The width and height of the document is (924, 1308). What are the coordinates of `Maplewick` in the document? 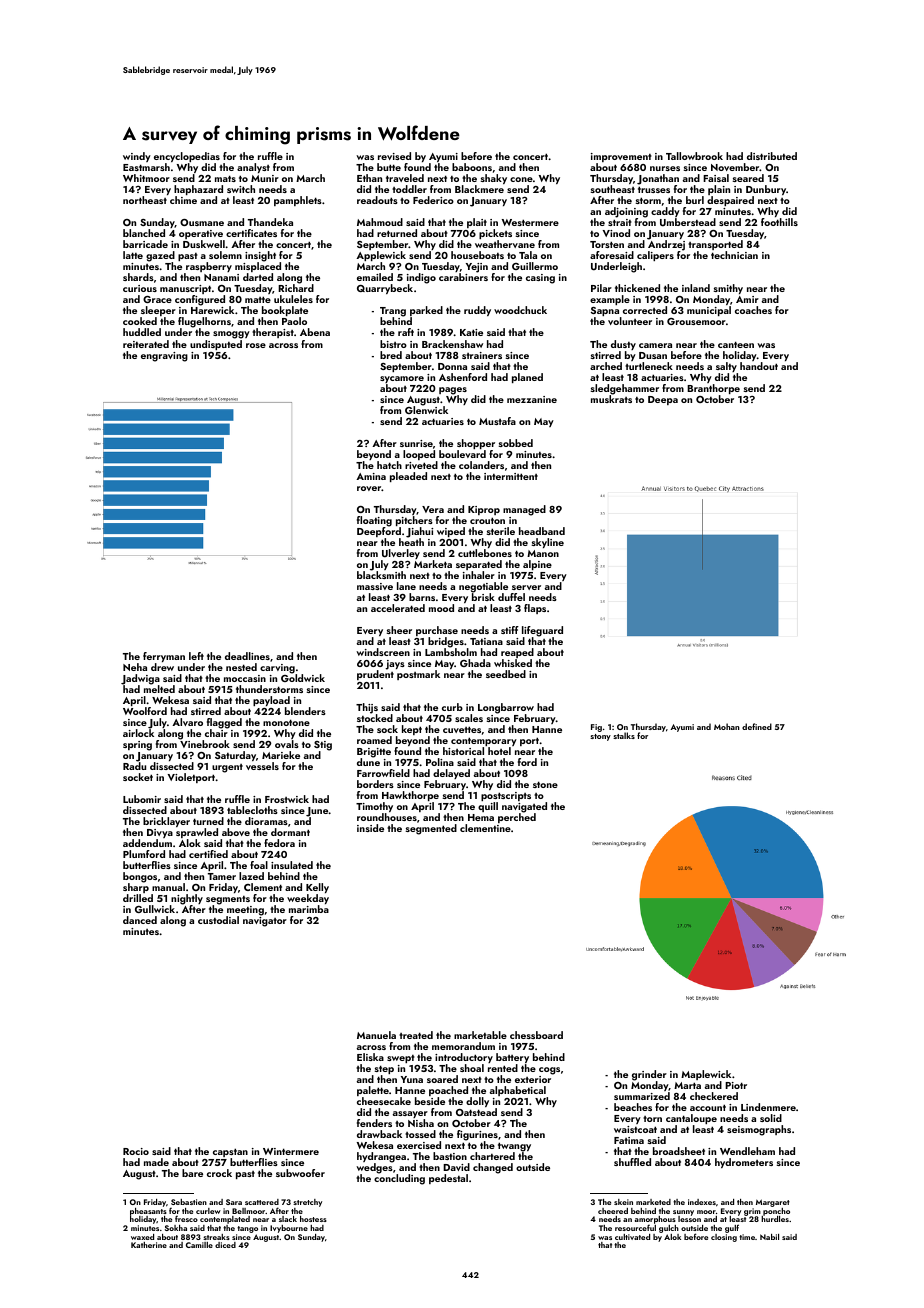 It's located at (706, 1075).
